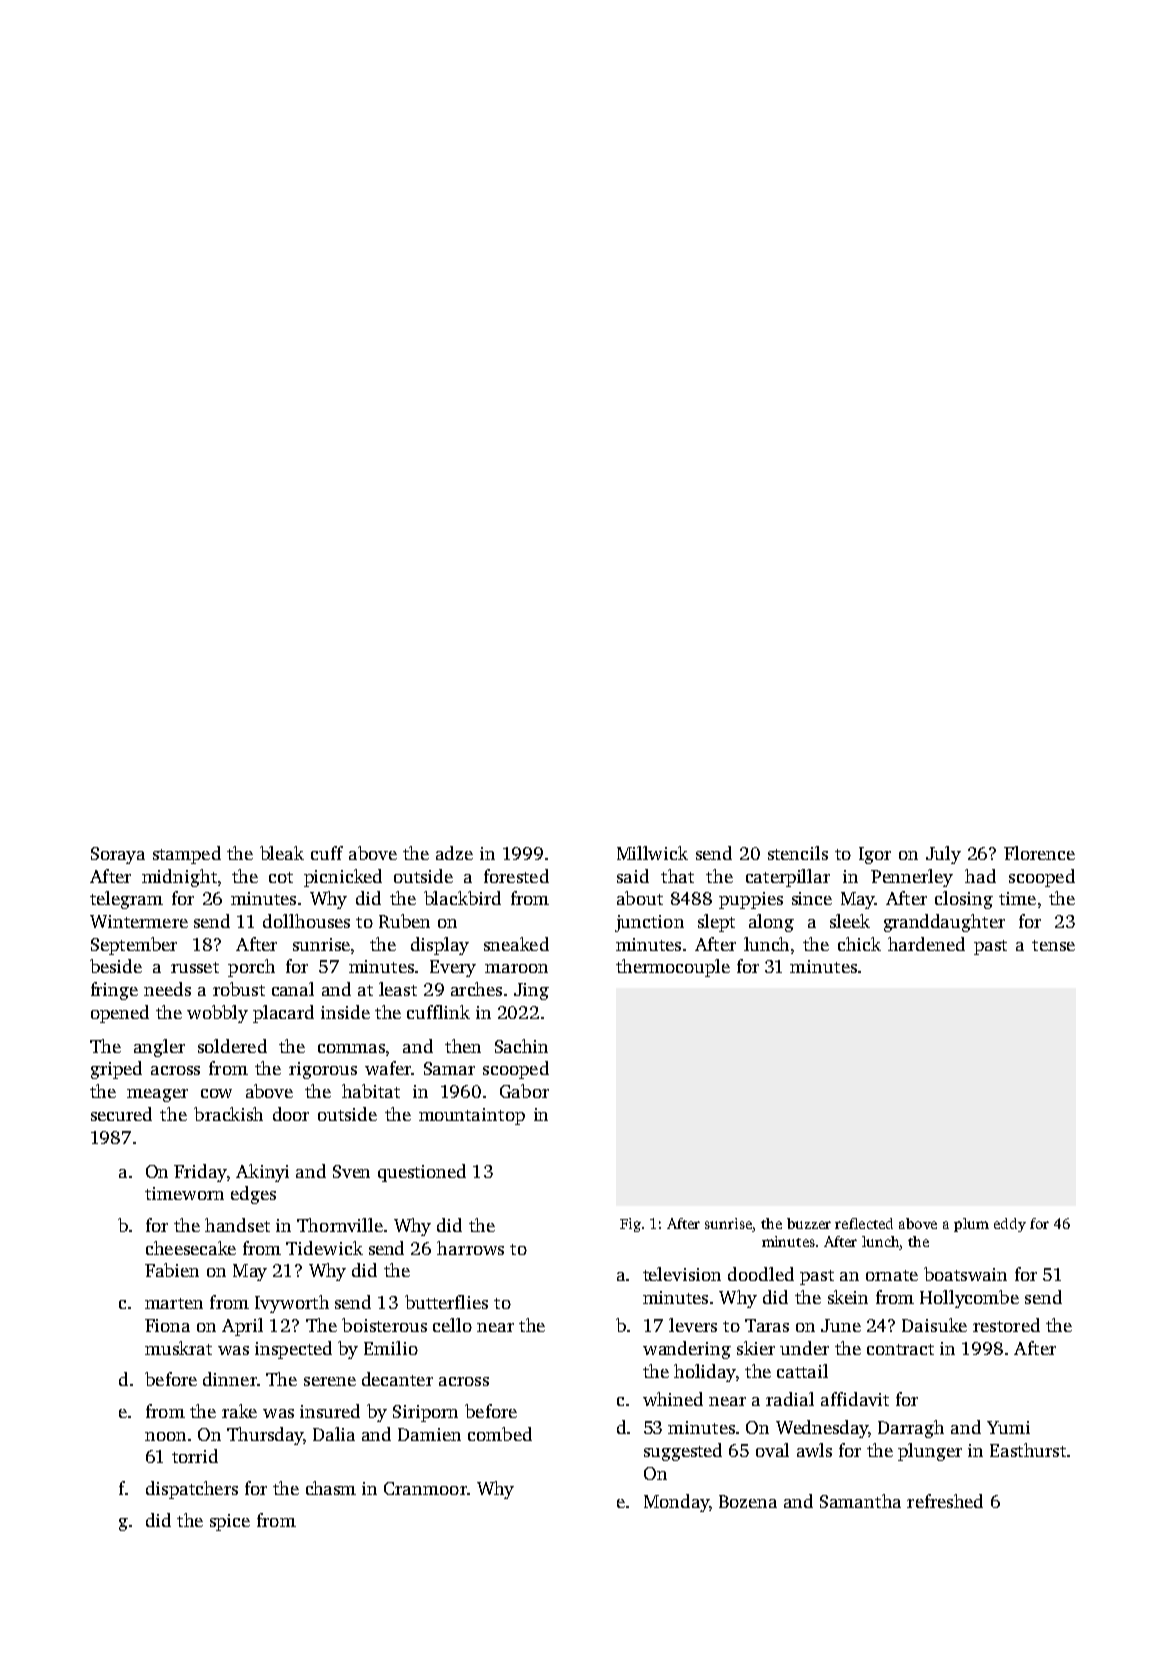 This screenshot has height=1654, width=1165. Describe the element at coordinates (187, 855) in the screenshot. I see `stamped` at that location.
